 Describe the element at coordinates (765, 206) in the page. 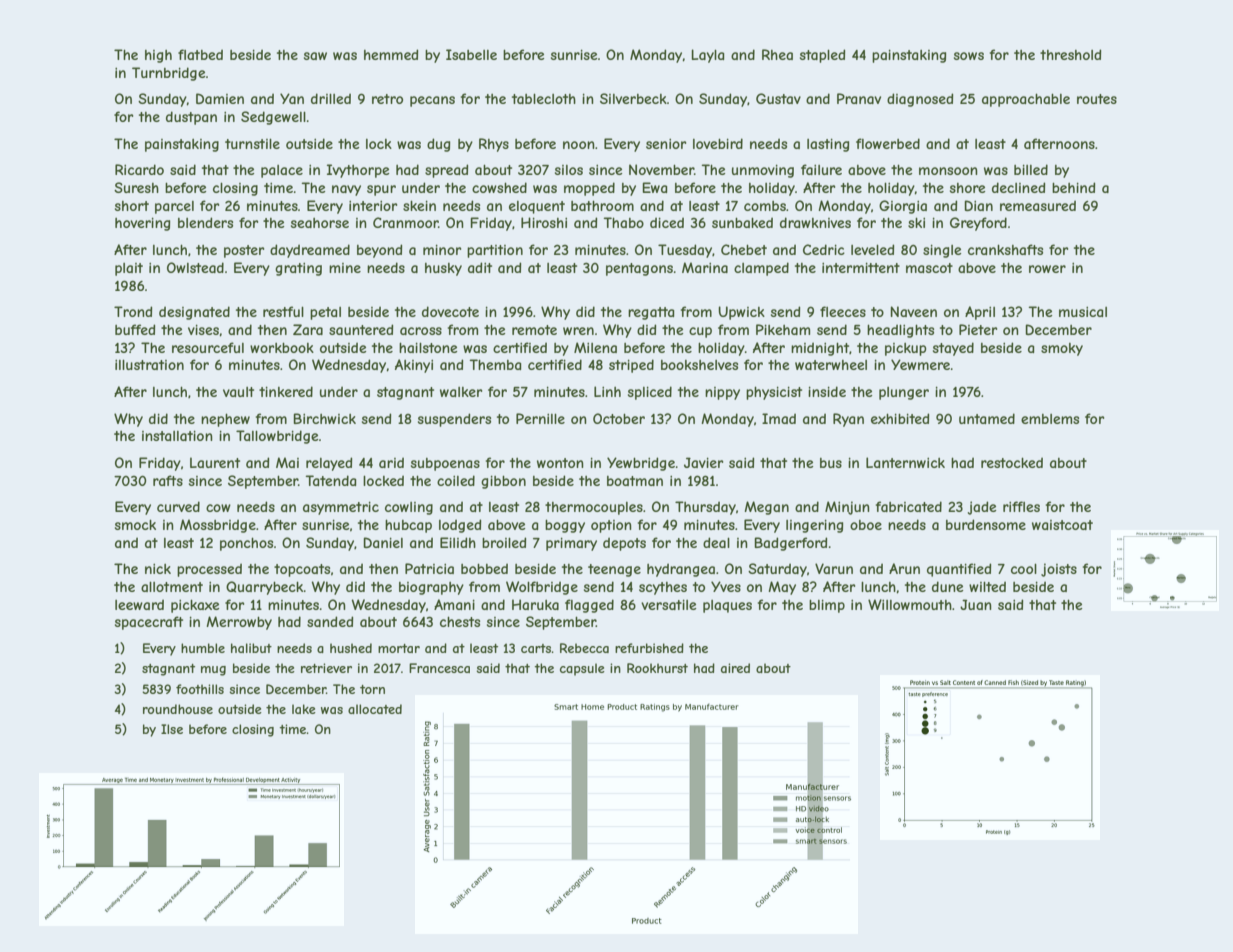

I see `combs` at that location.
